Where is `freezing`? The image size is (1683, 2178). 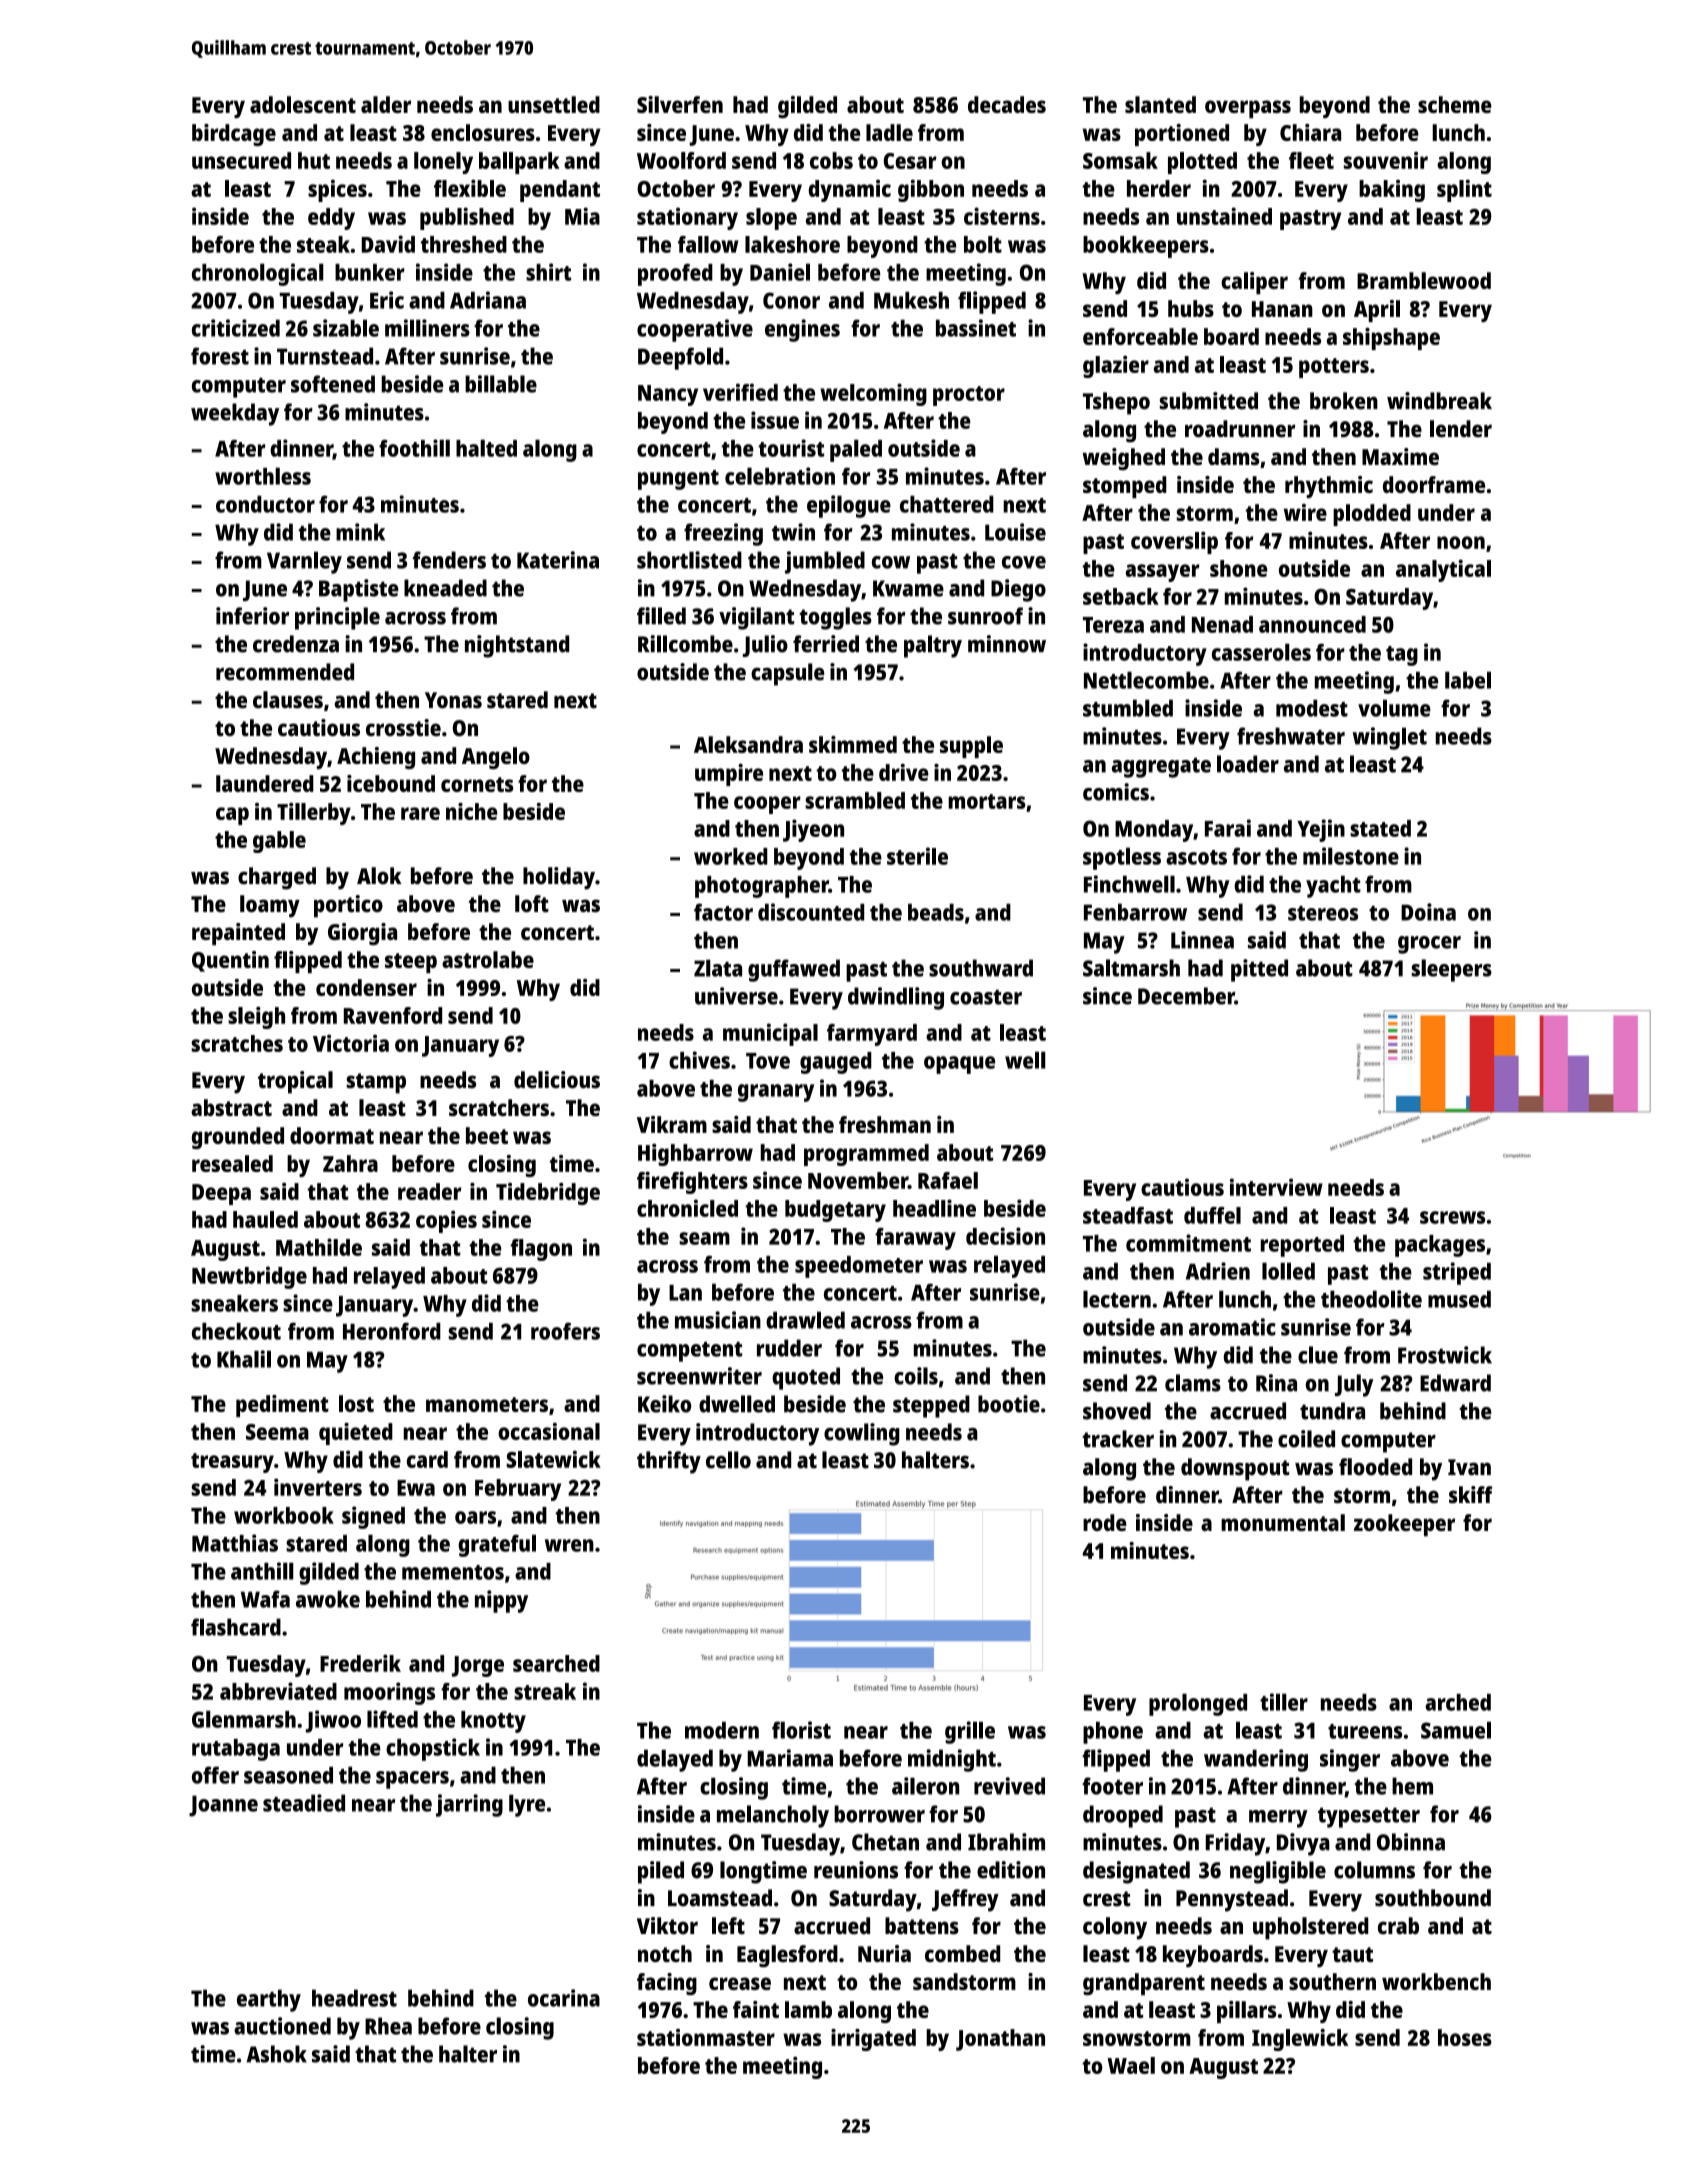
freezing is located at coordinates (723, 534).
